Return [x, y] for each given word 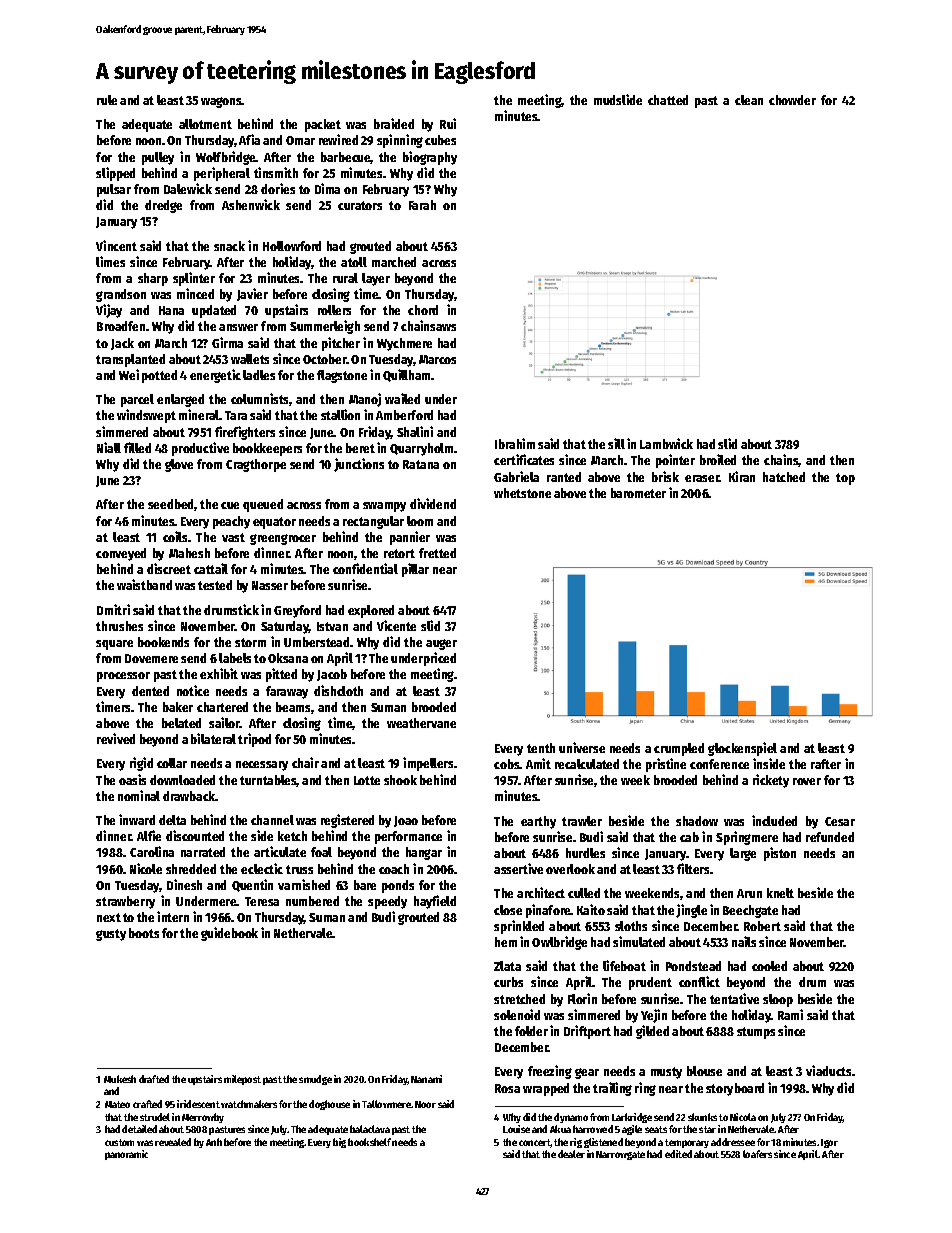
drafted [154, 1079]
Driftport [587, 1032]
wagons [221, 102]
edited [678, 1154]
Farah [422, 205]
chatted [668, 100]
